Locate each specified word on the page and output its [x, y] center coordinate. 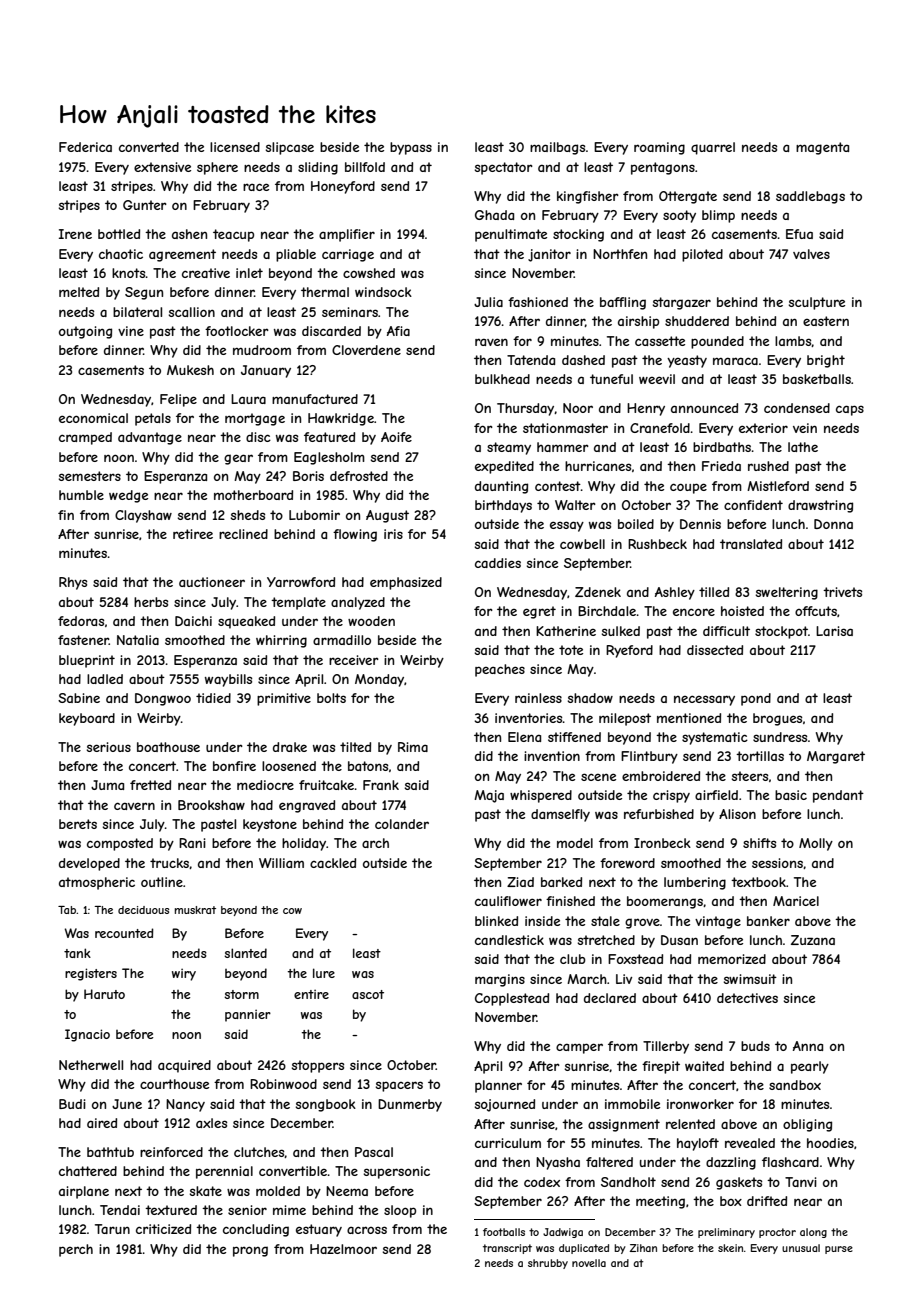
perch [76, 1250]
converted [149, 147]
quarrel [713, 148]
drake [290, 747]
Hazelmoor [343, 1249]
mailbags [557, 148]
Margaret [836, 757]
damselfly [560, 815]
